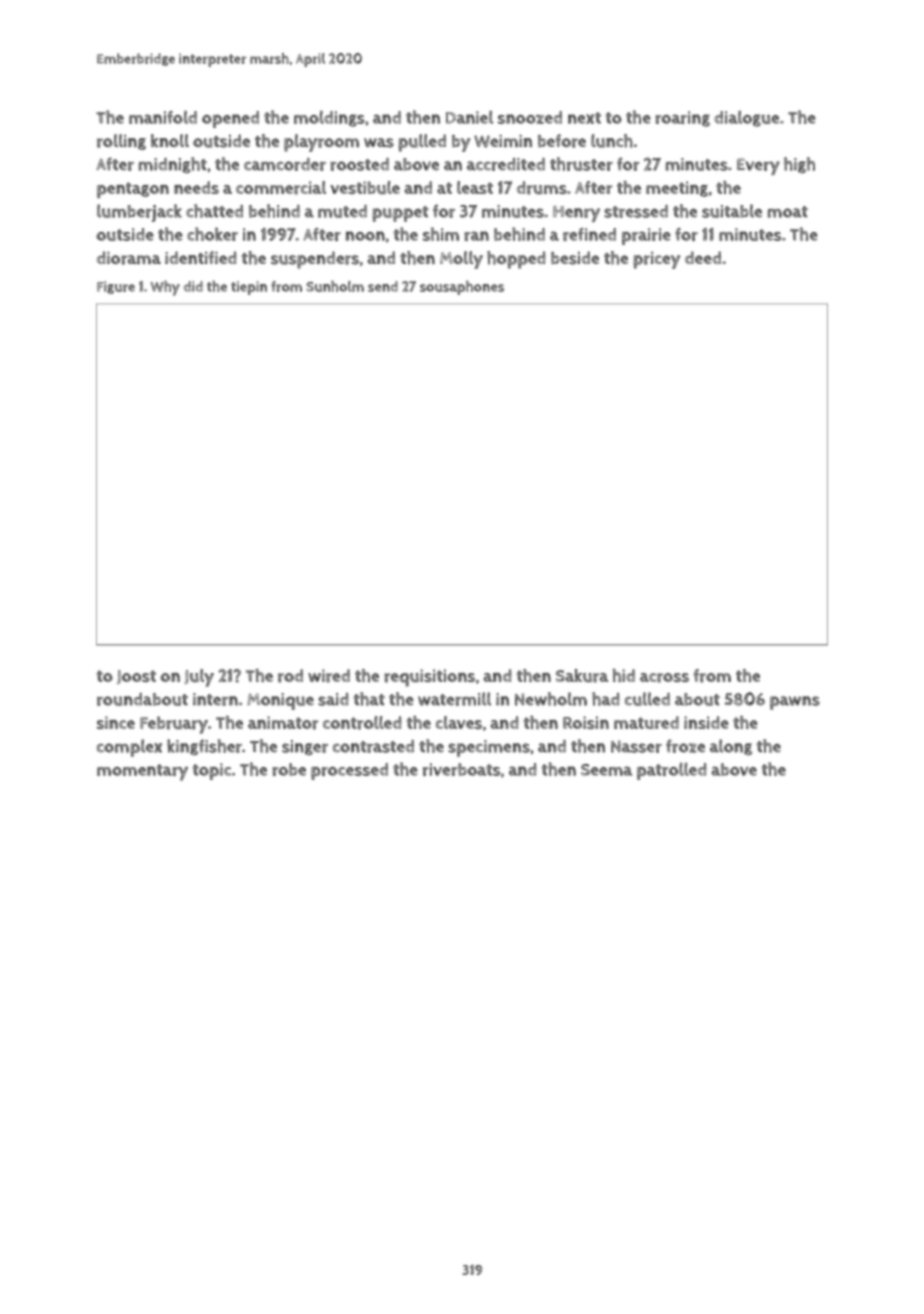 This screenshot has width=924, height=1314. What do you see at coordinates (212, 234) in the screenshot?
I see `choker` at bounding box center [212, 234].
